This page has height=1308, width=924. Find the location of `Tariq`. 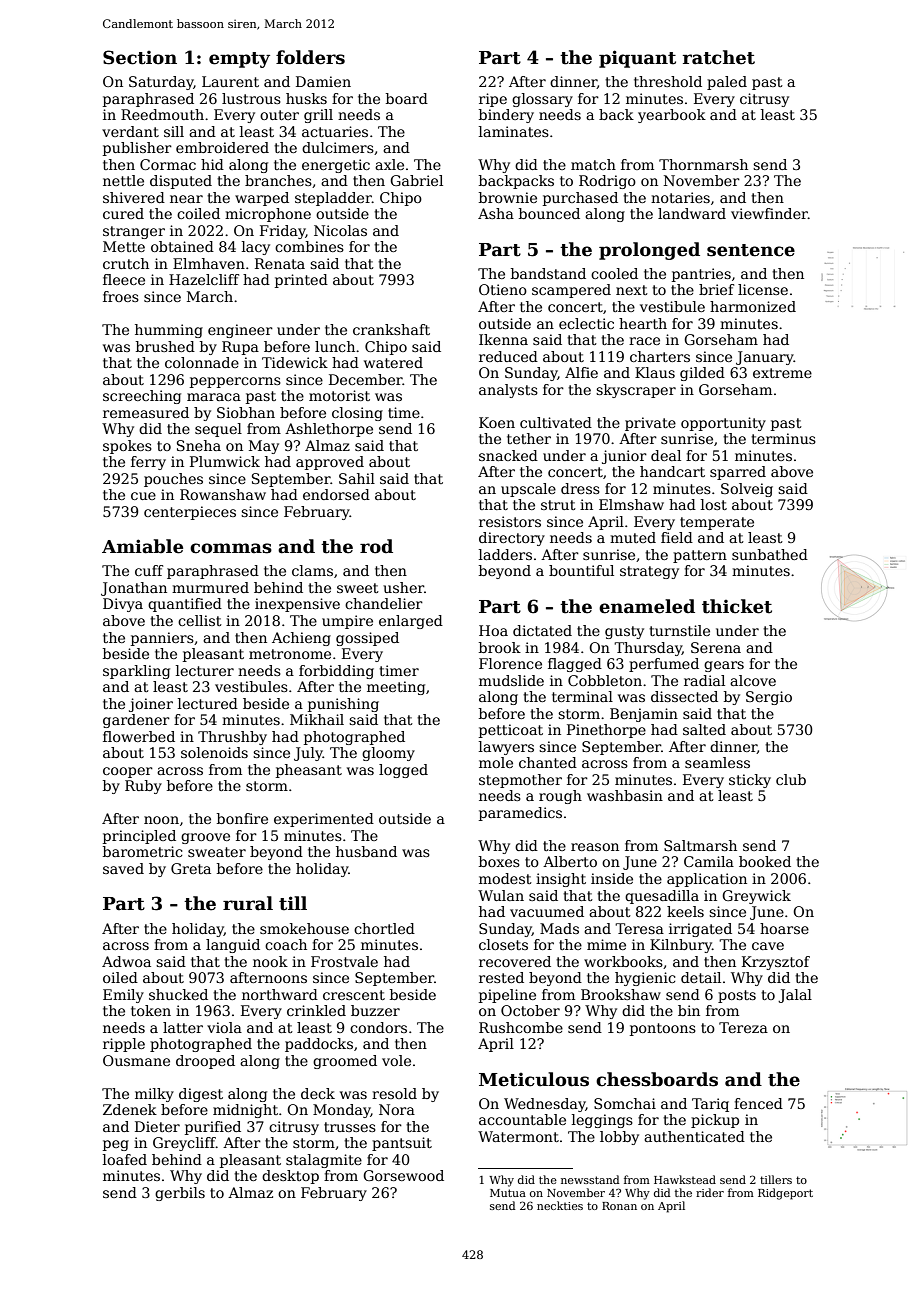

Tariq is located at coordinates (710, 1105).
